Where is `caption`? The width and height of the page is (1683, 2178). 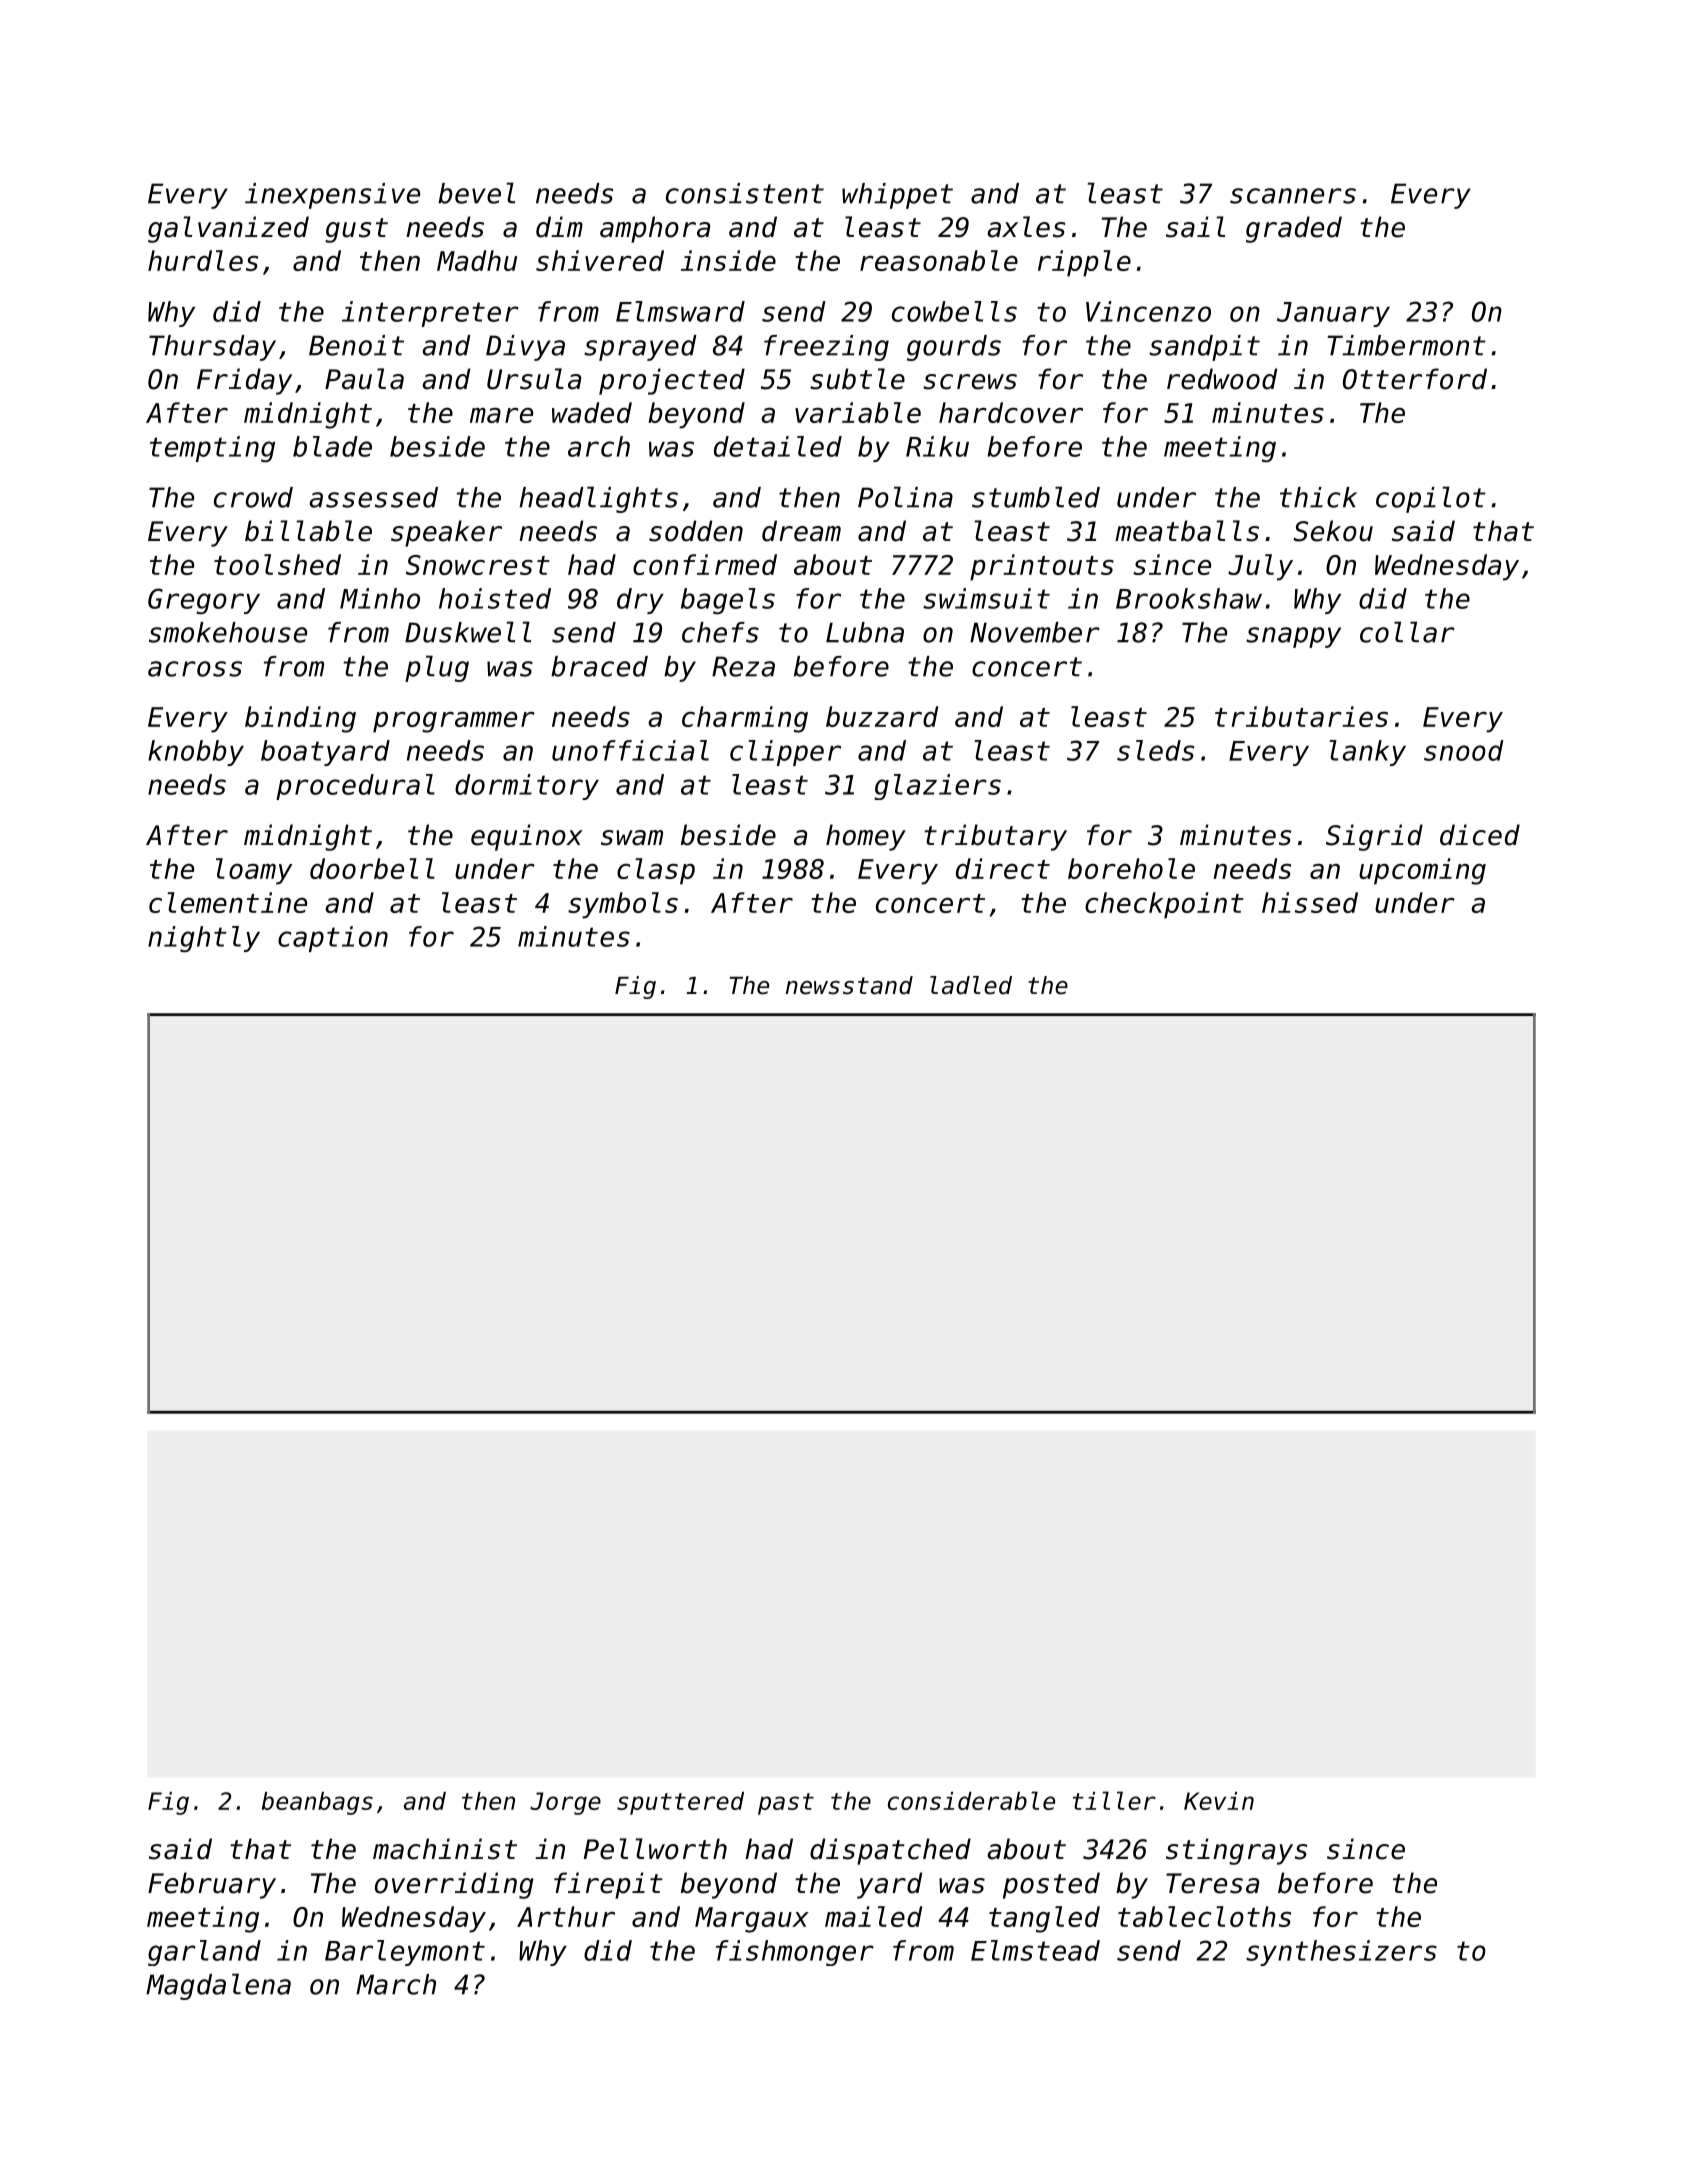 caption is located at coordinates (333, 939).
